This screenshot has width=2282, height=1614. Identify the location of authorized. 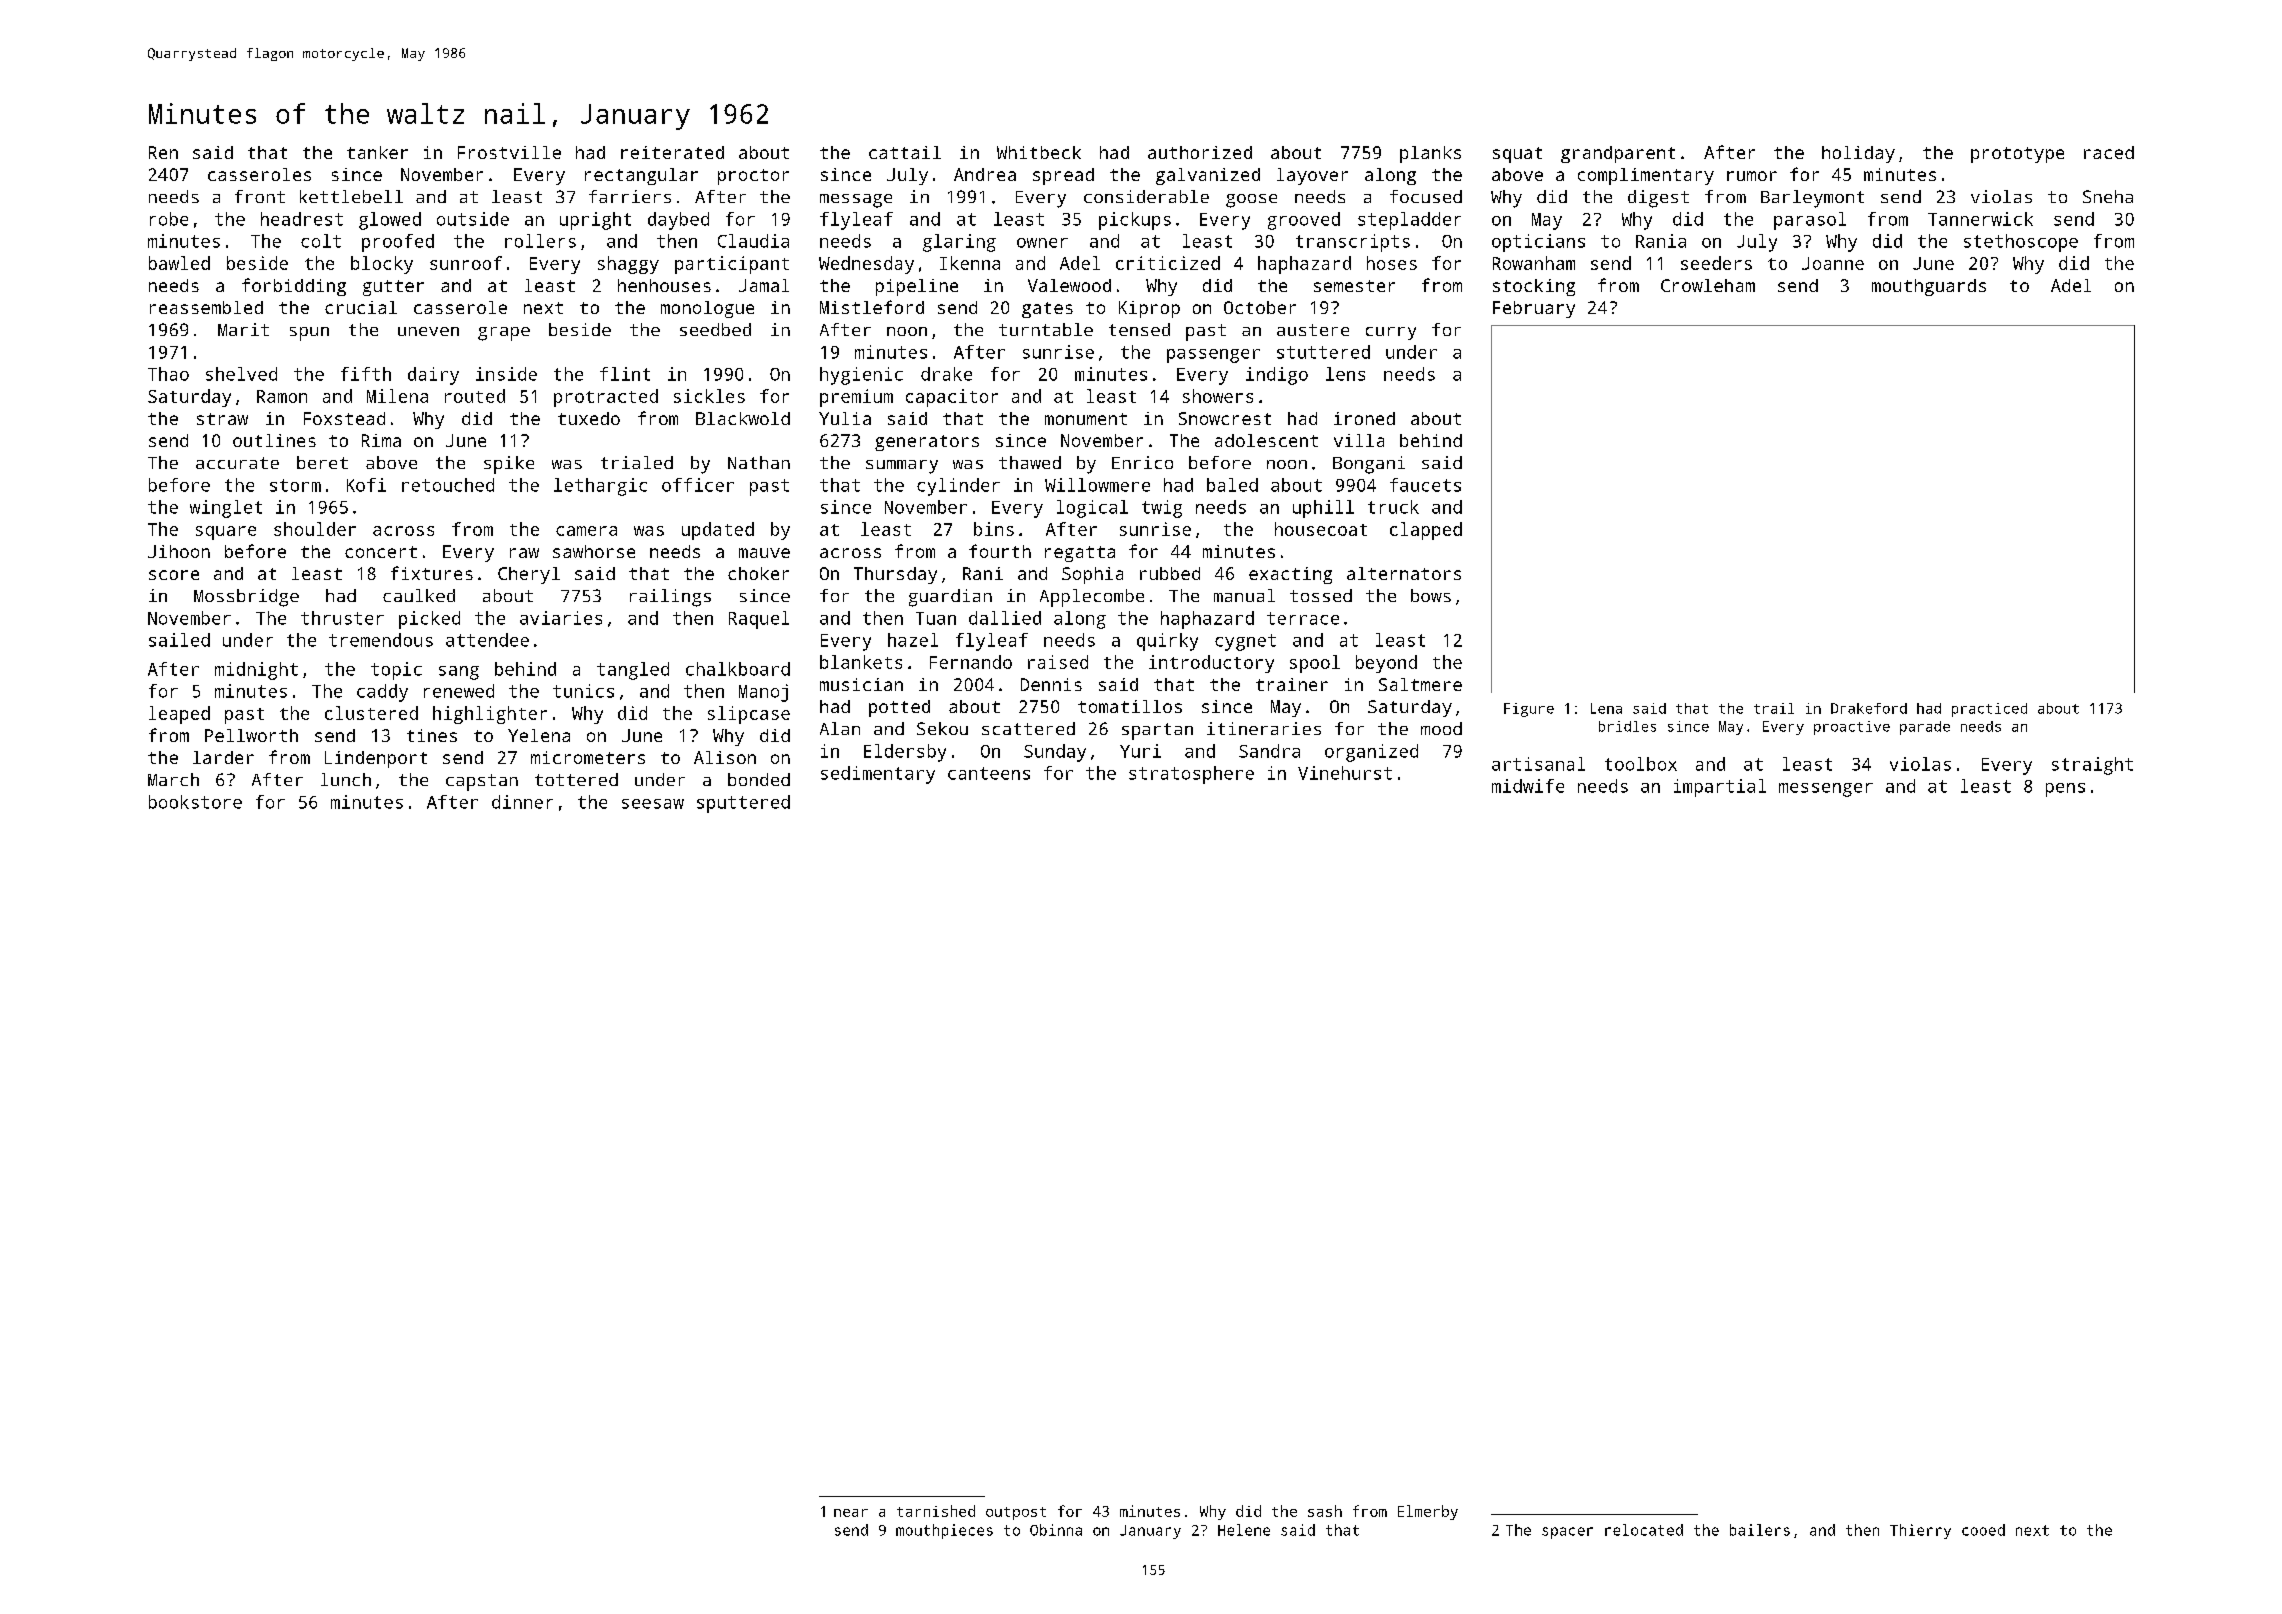
(1200, 152).
